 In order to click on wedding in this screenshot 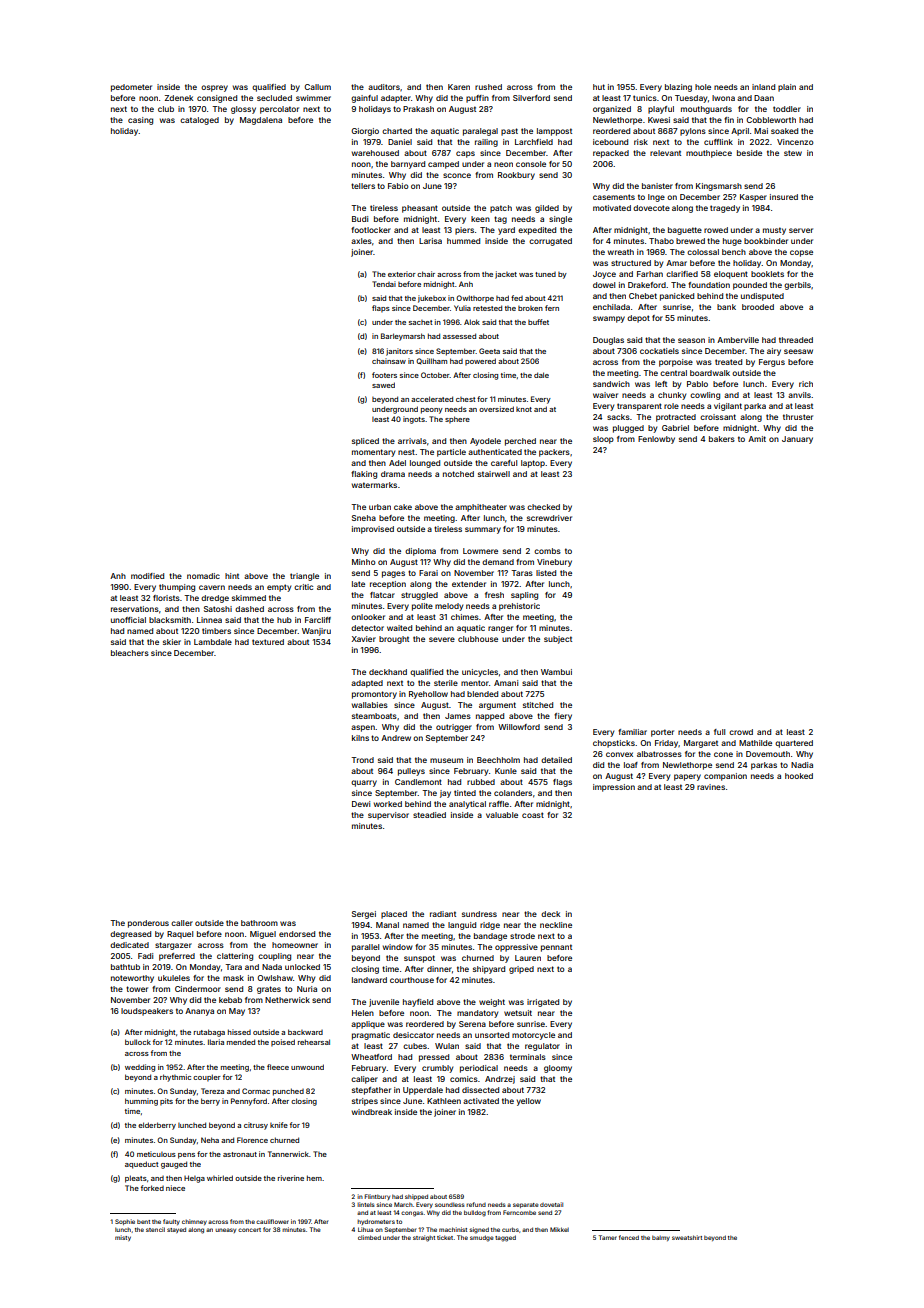, I will do `click(140, 1068)`.
